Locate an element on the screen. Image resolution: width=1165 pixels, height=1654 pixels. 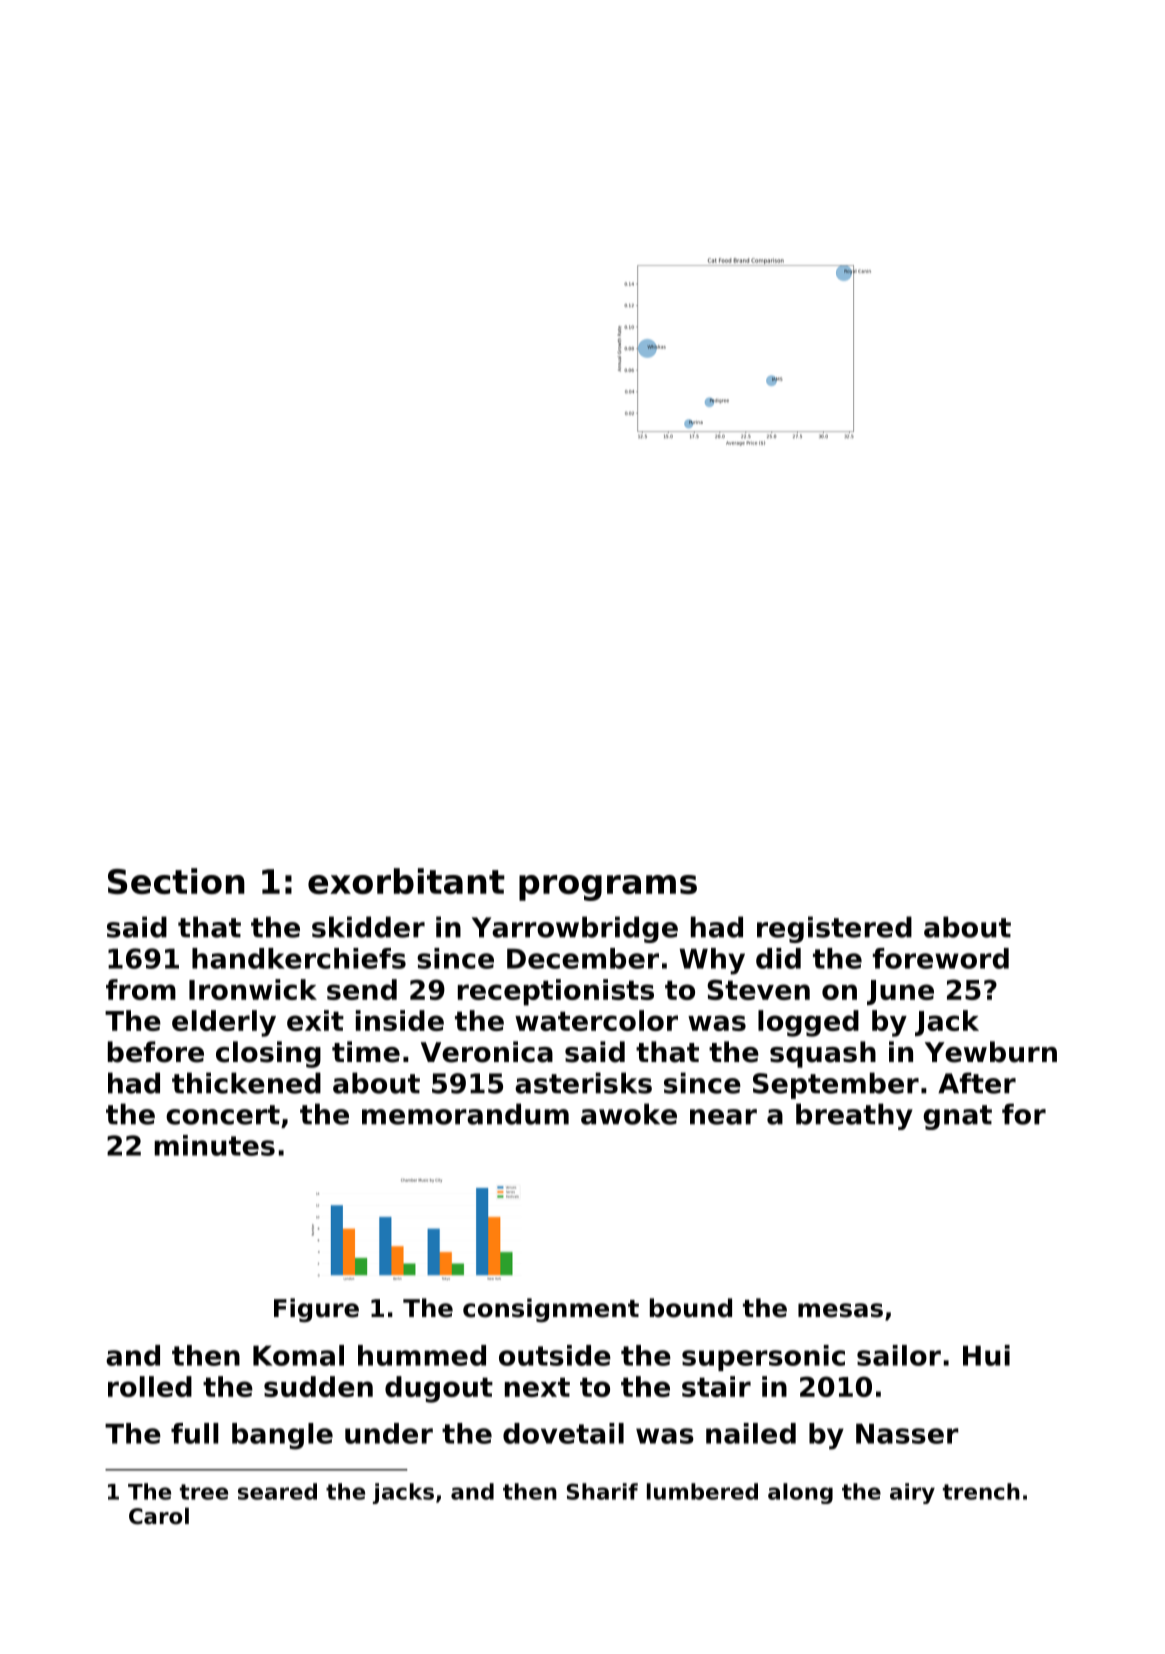
Ironwick is located at coordinates (253, 989).
